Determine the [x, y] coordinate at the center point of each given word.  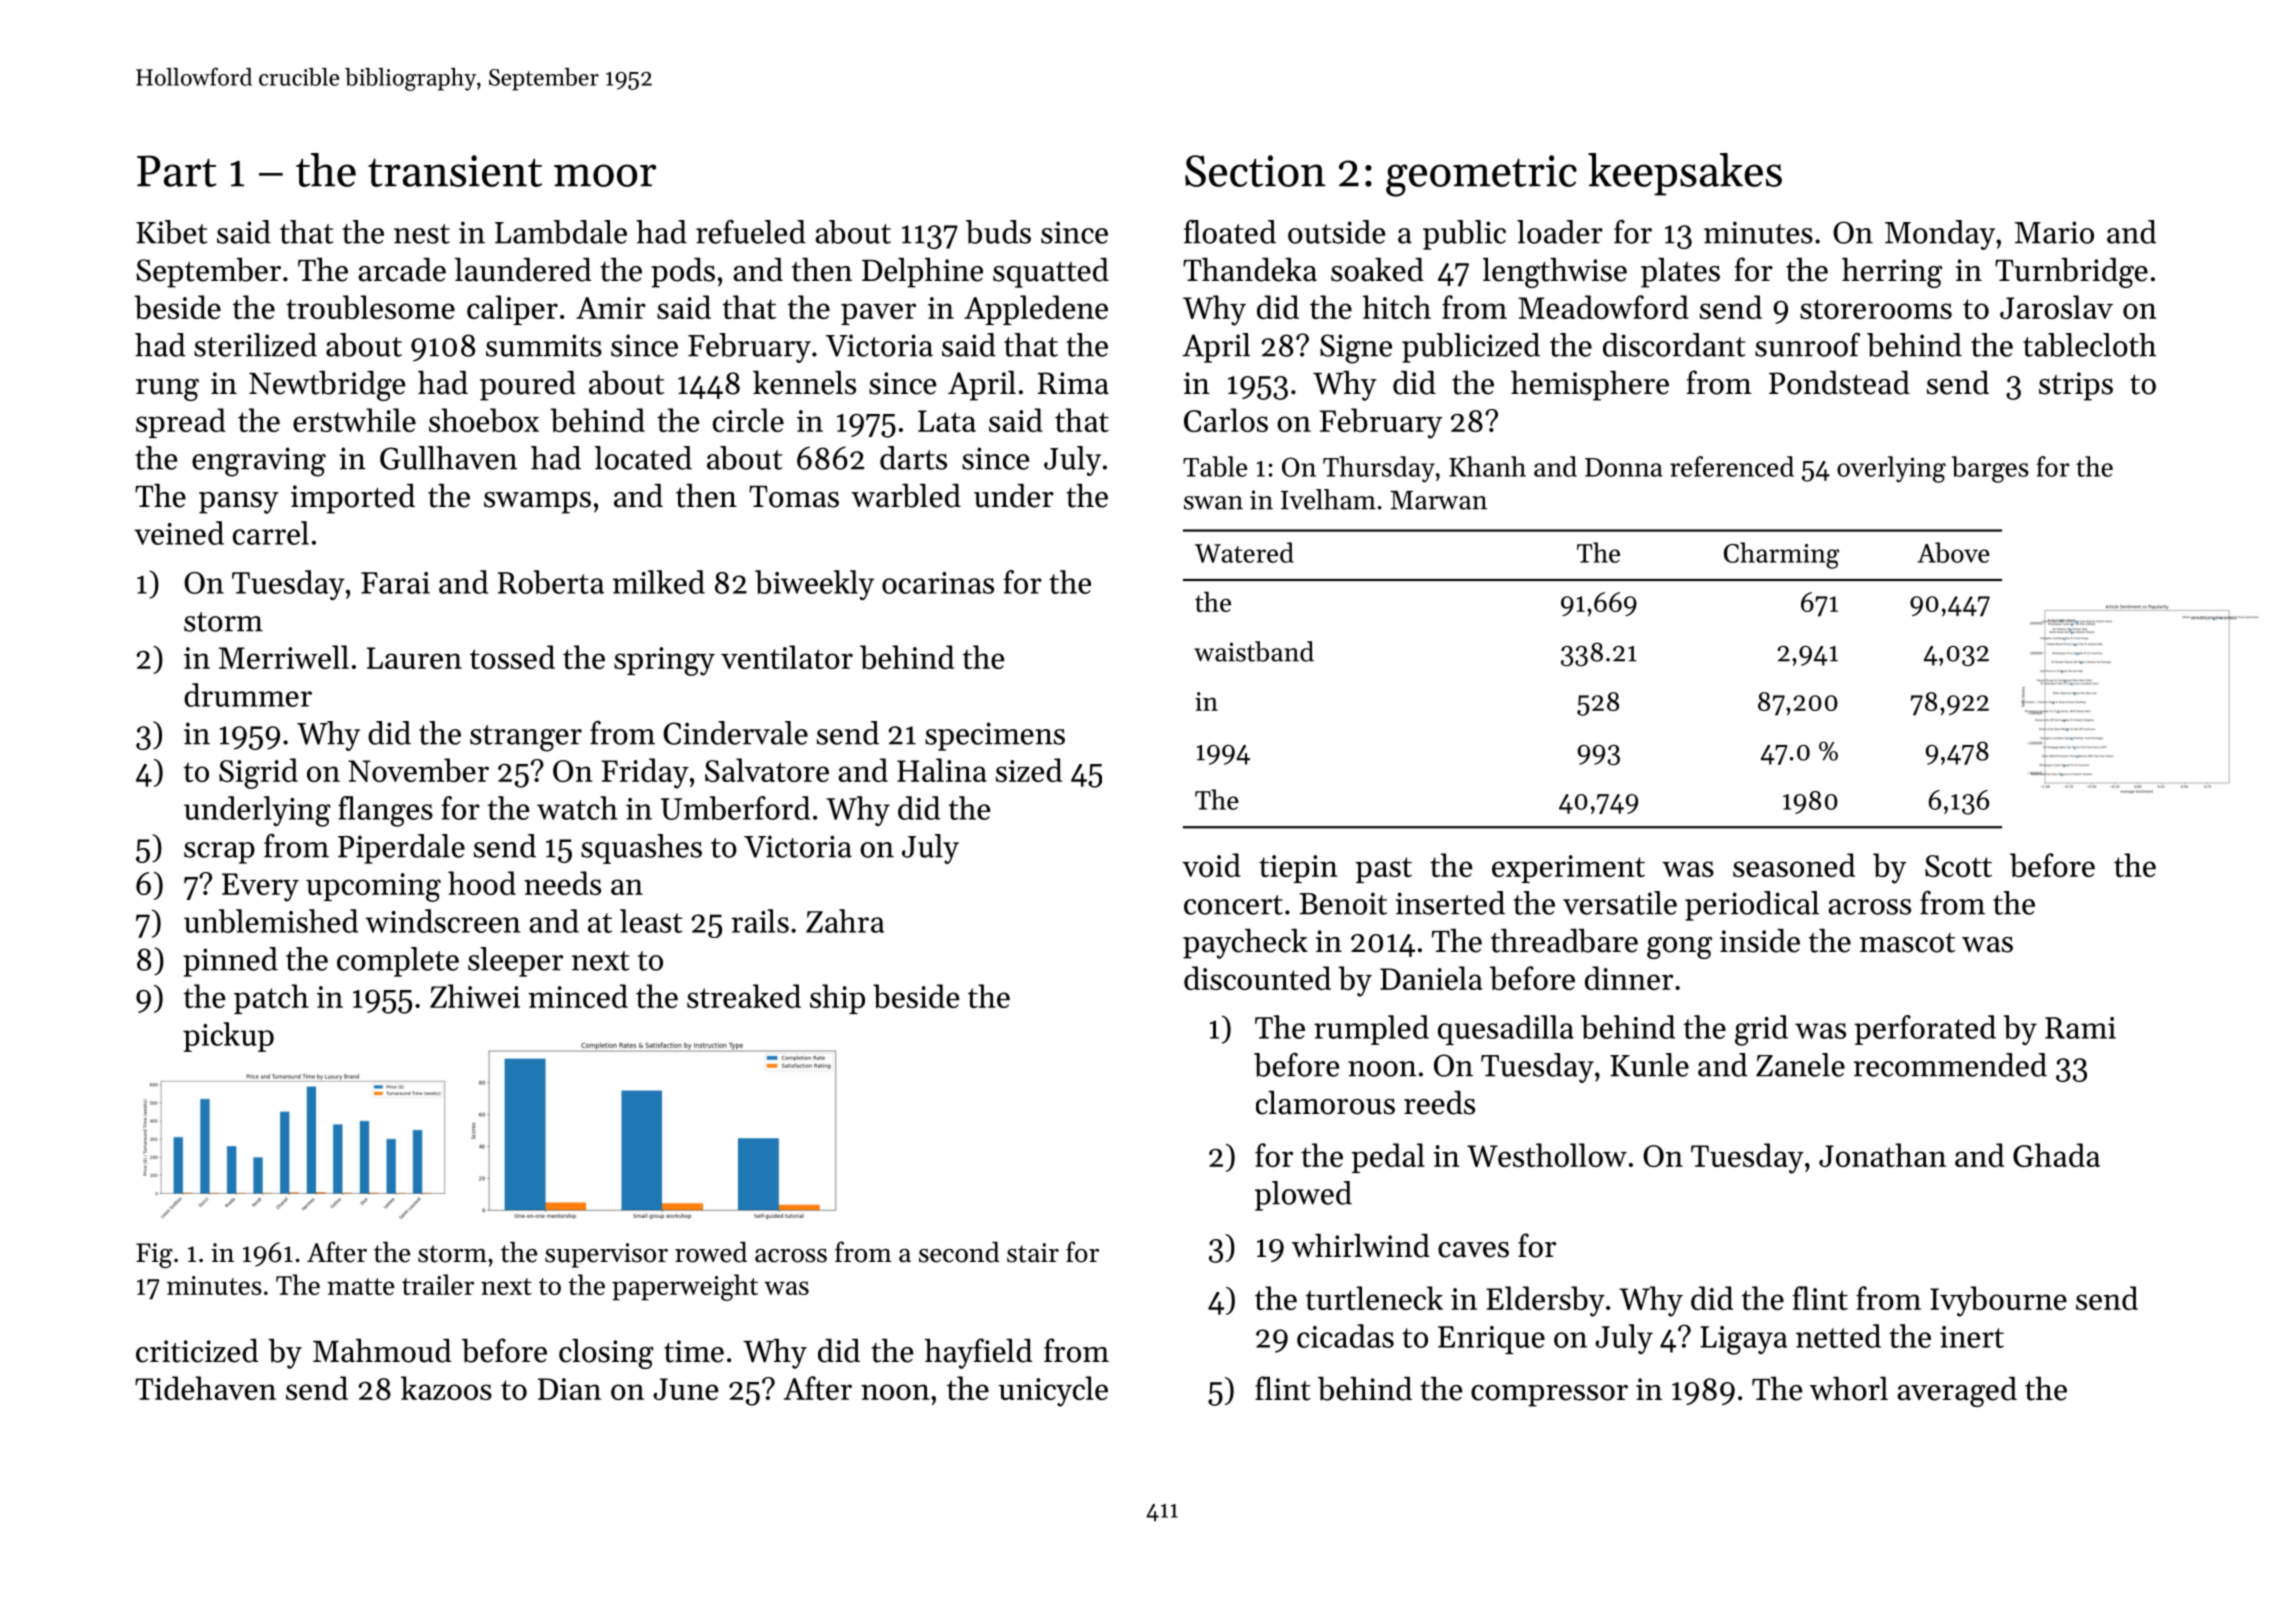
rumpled [1371, 1030]
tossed [512, 657]
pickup [228, 1037]
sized [1029, 770]
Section [1255, 171]
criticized [197, 1351]
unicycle [1053, 1391]
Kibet [171, 232]
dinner [1629, 978]
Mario [2054, 232]
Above [1953, 552]
